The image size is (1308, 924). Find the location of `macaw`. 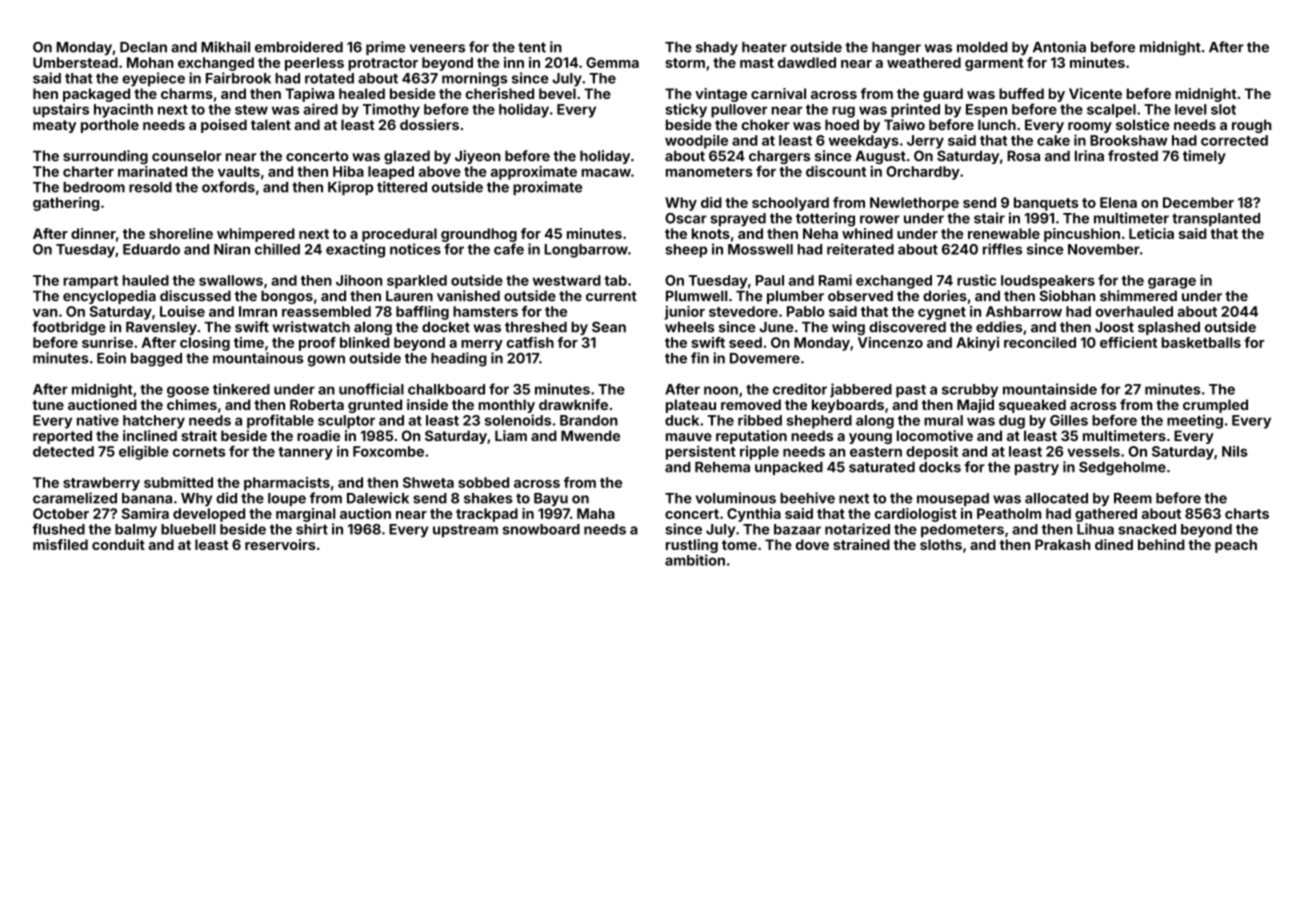

macaw is located at coordinates (606, 173).
